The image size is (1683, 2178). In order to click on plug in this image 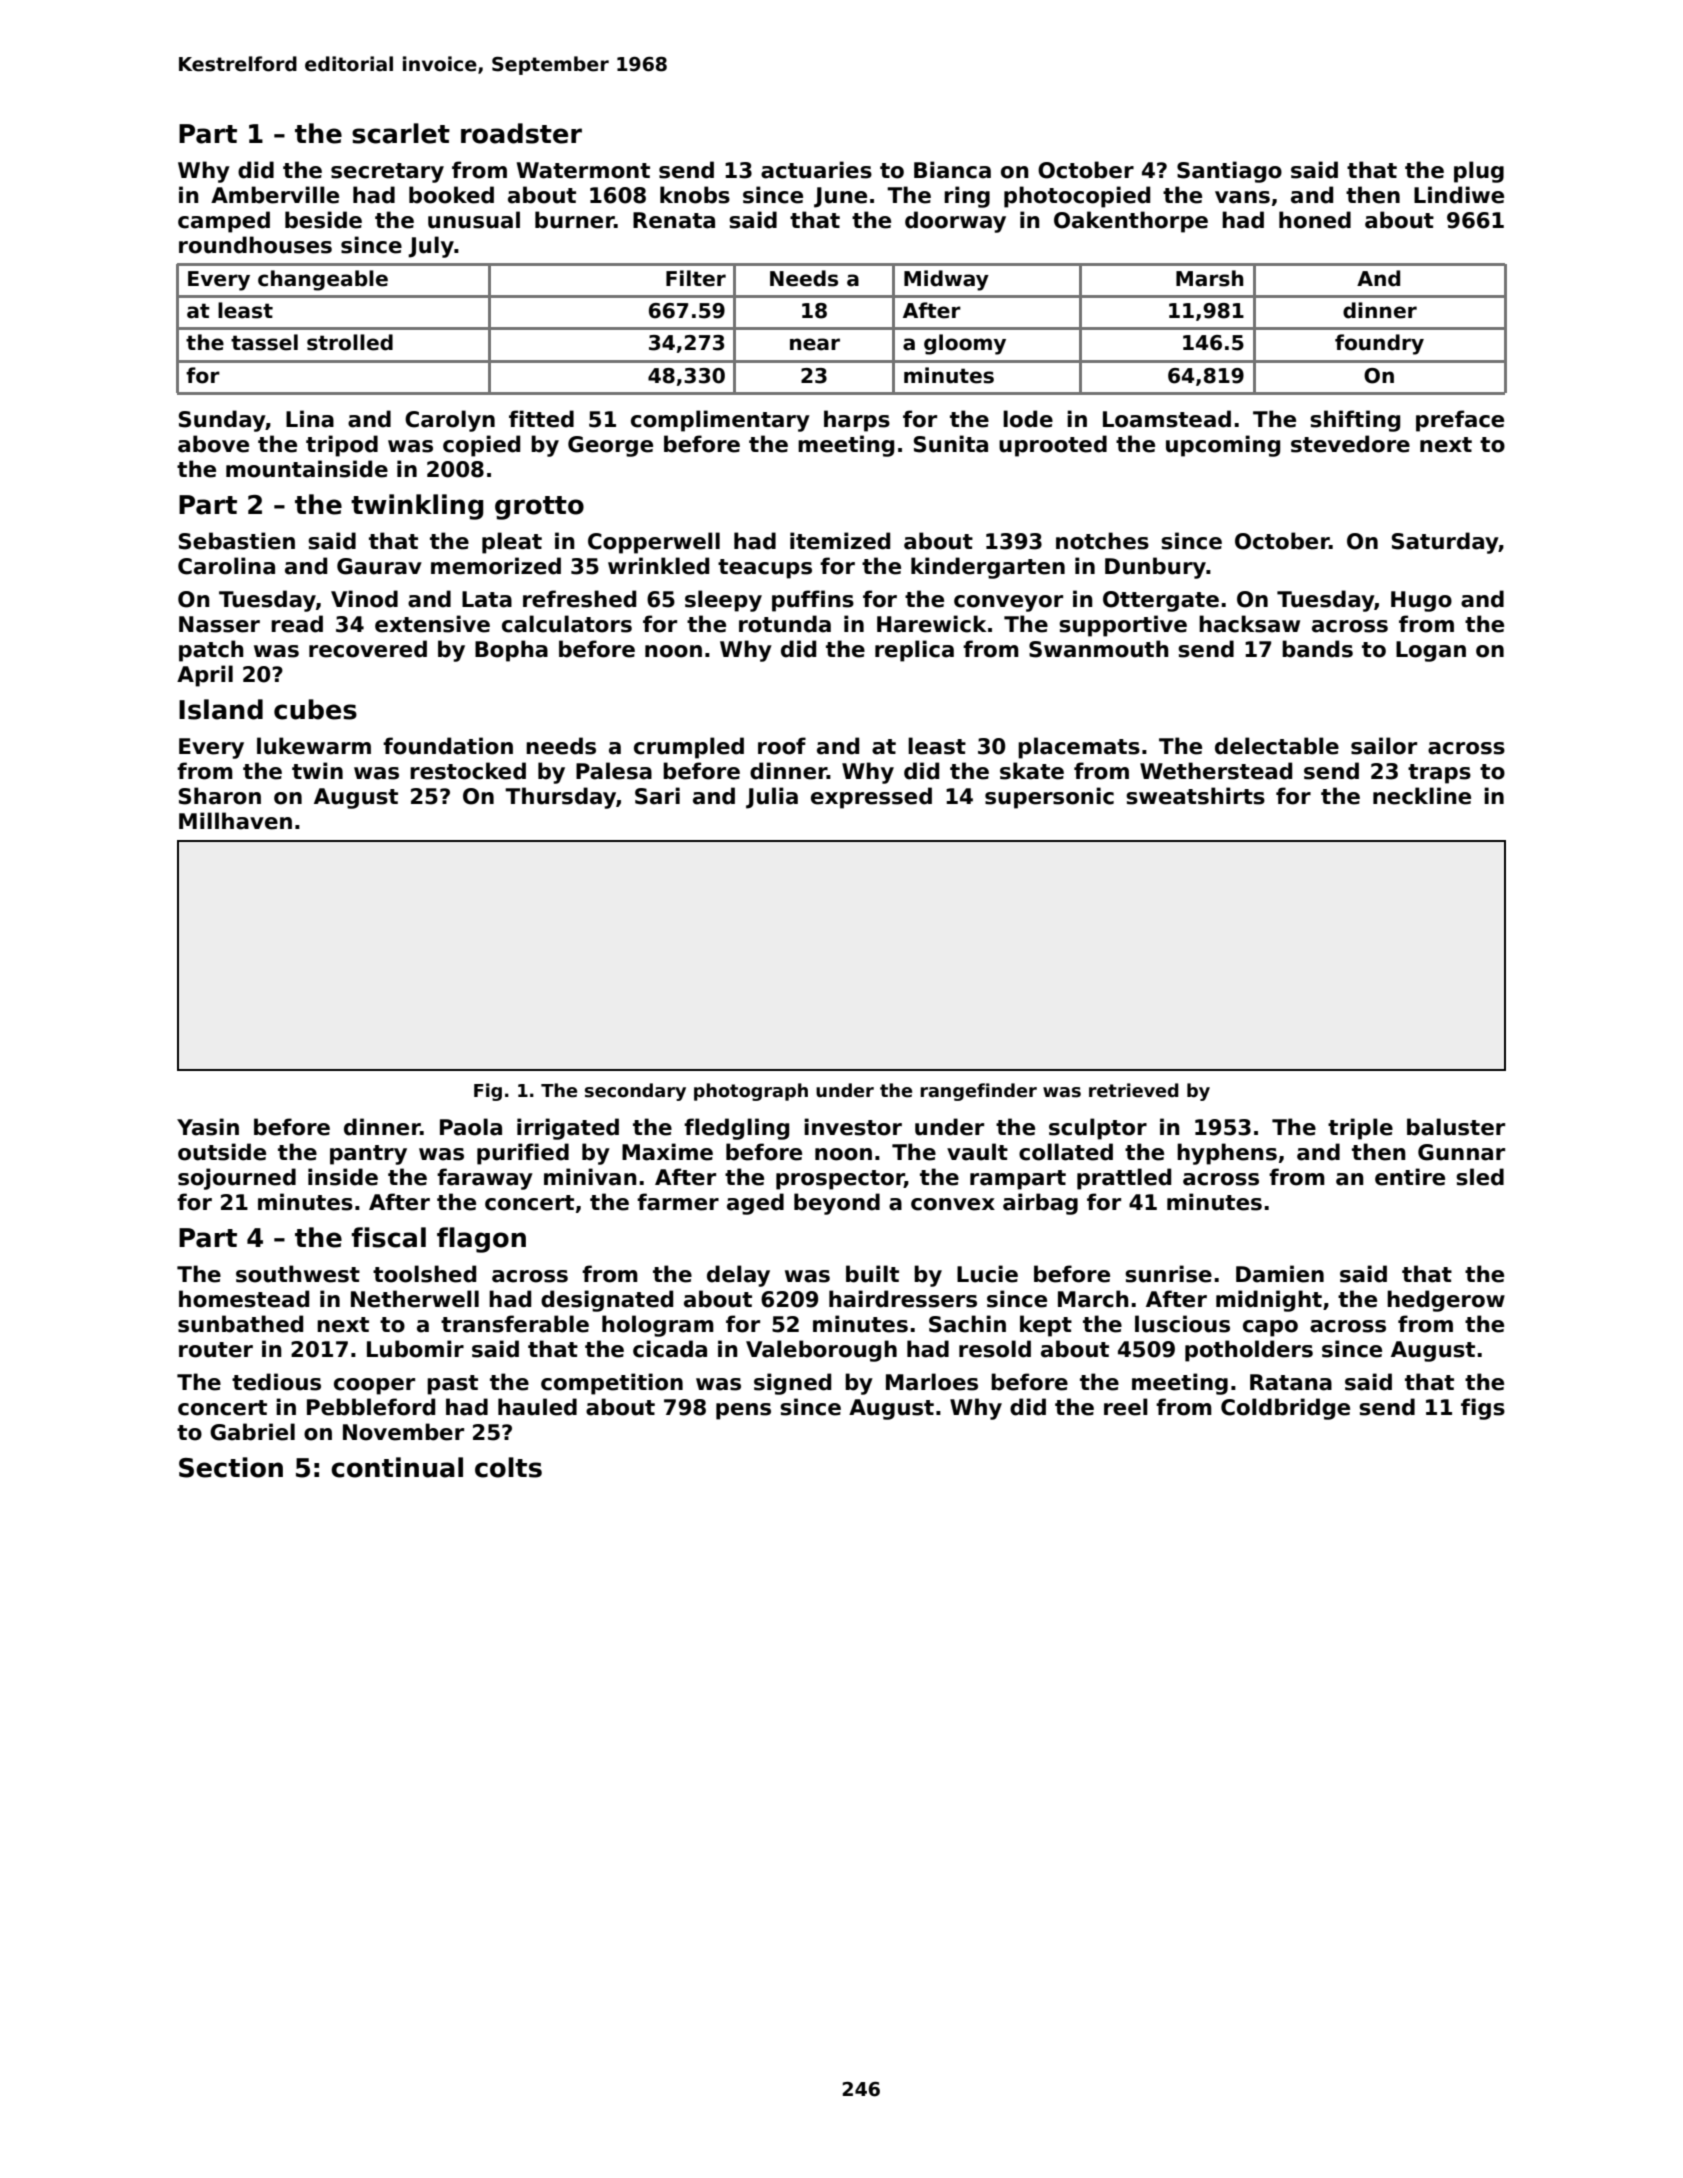, I will do `click(1479, 172)`.
